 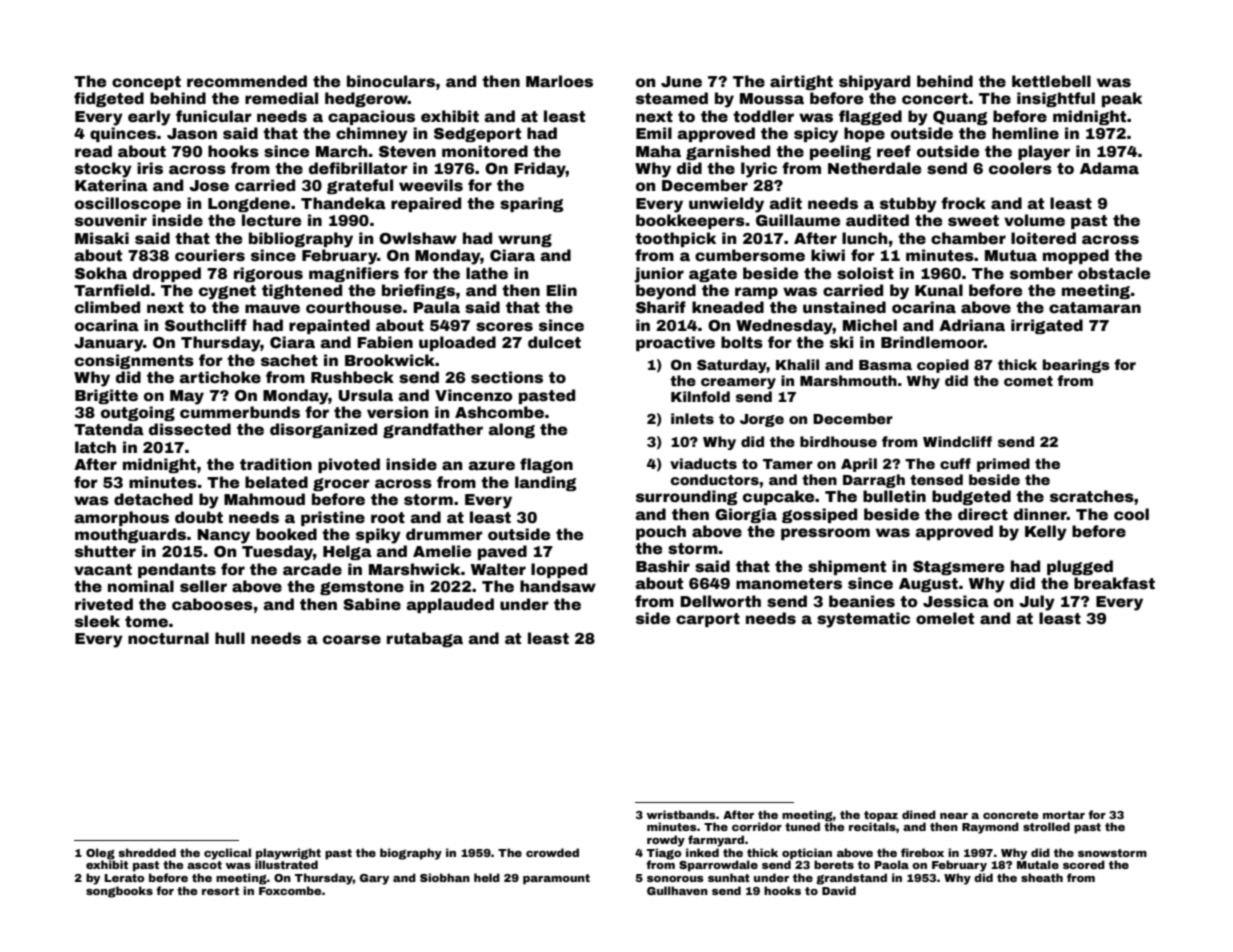 What do you see at coordinates (556, 879) in the screenshot?
I see `paramount` at bounding box center [556, 879].
